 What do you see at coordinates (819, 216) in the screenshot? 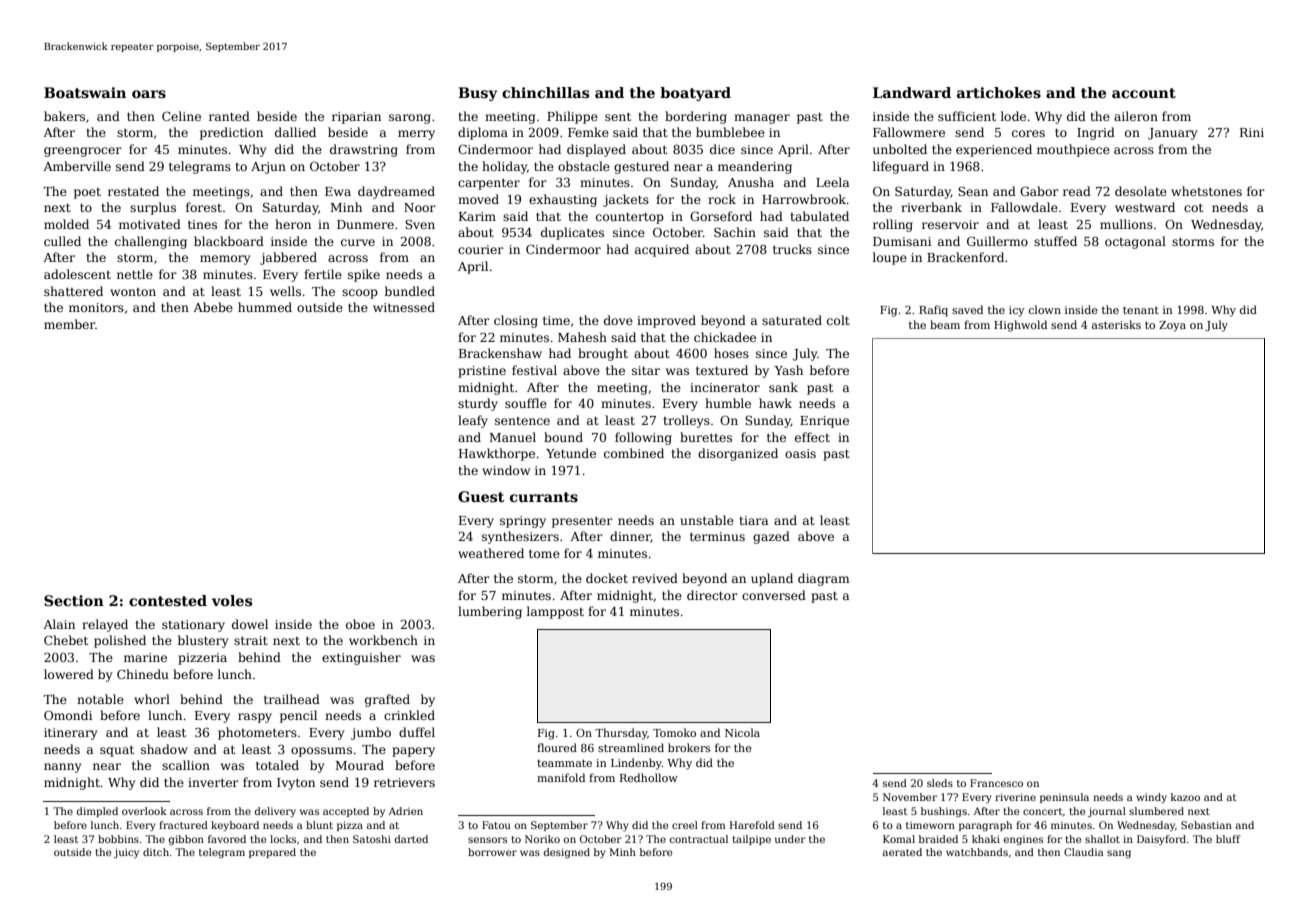
I see `tabulated` at bounding box center [819, 216].
